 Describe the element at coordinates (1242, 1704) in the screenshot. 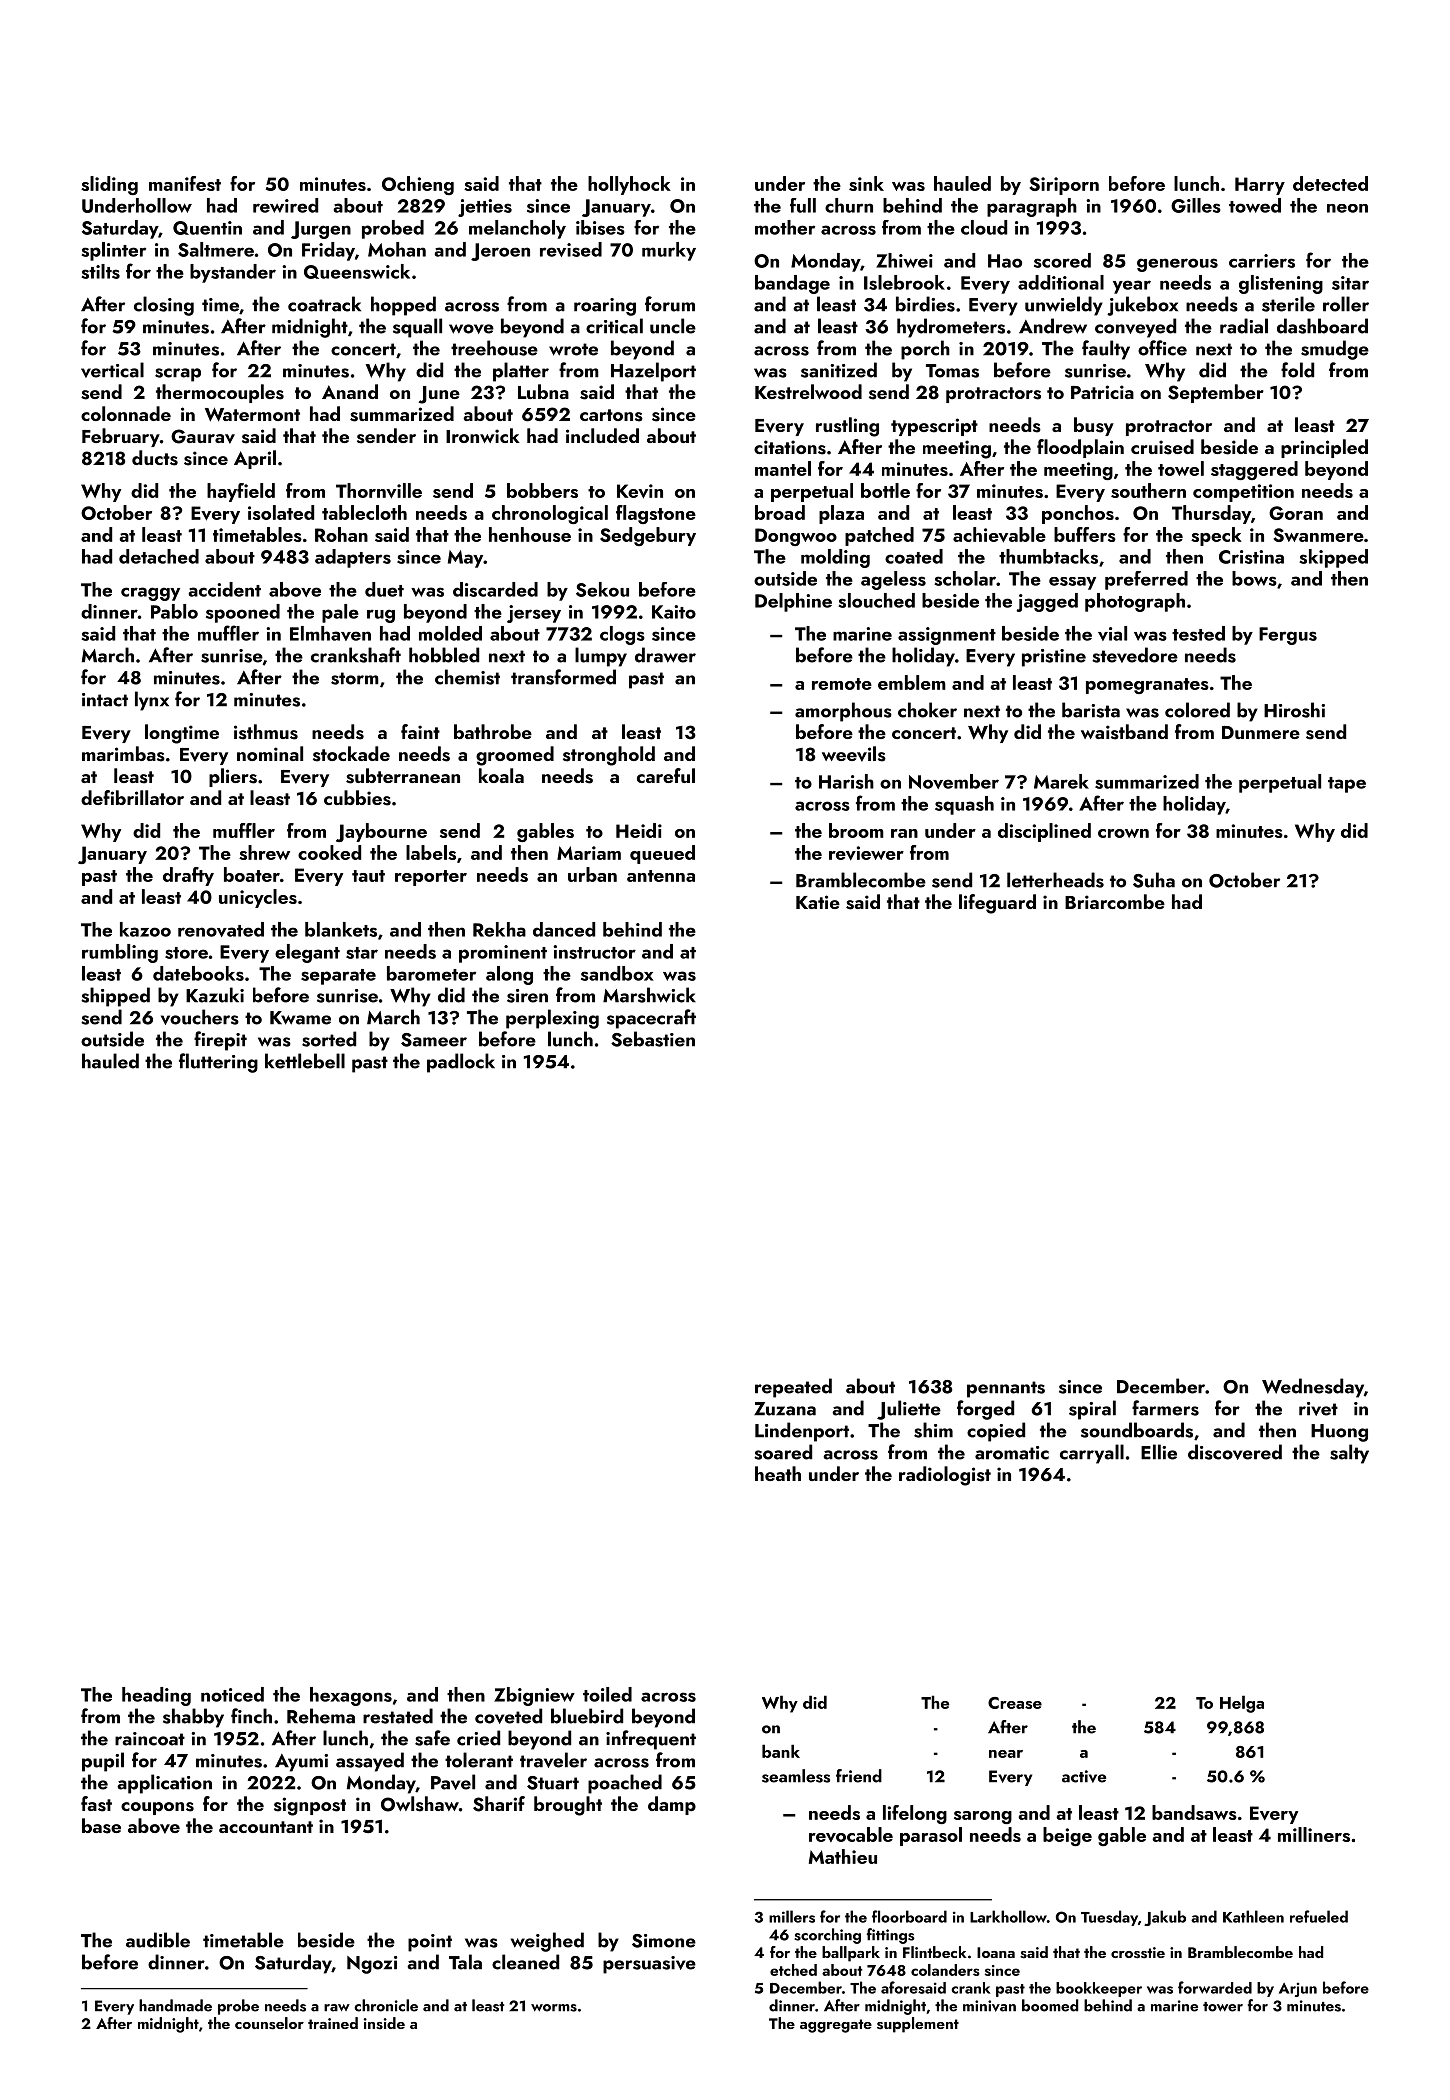

I see `Helga` at that location.
